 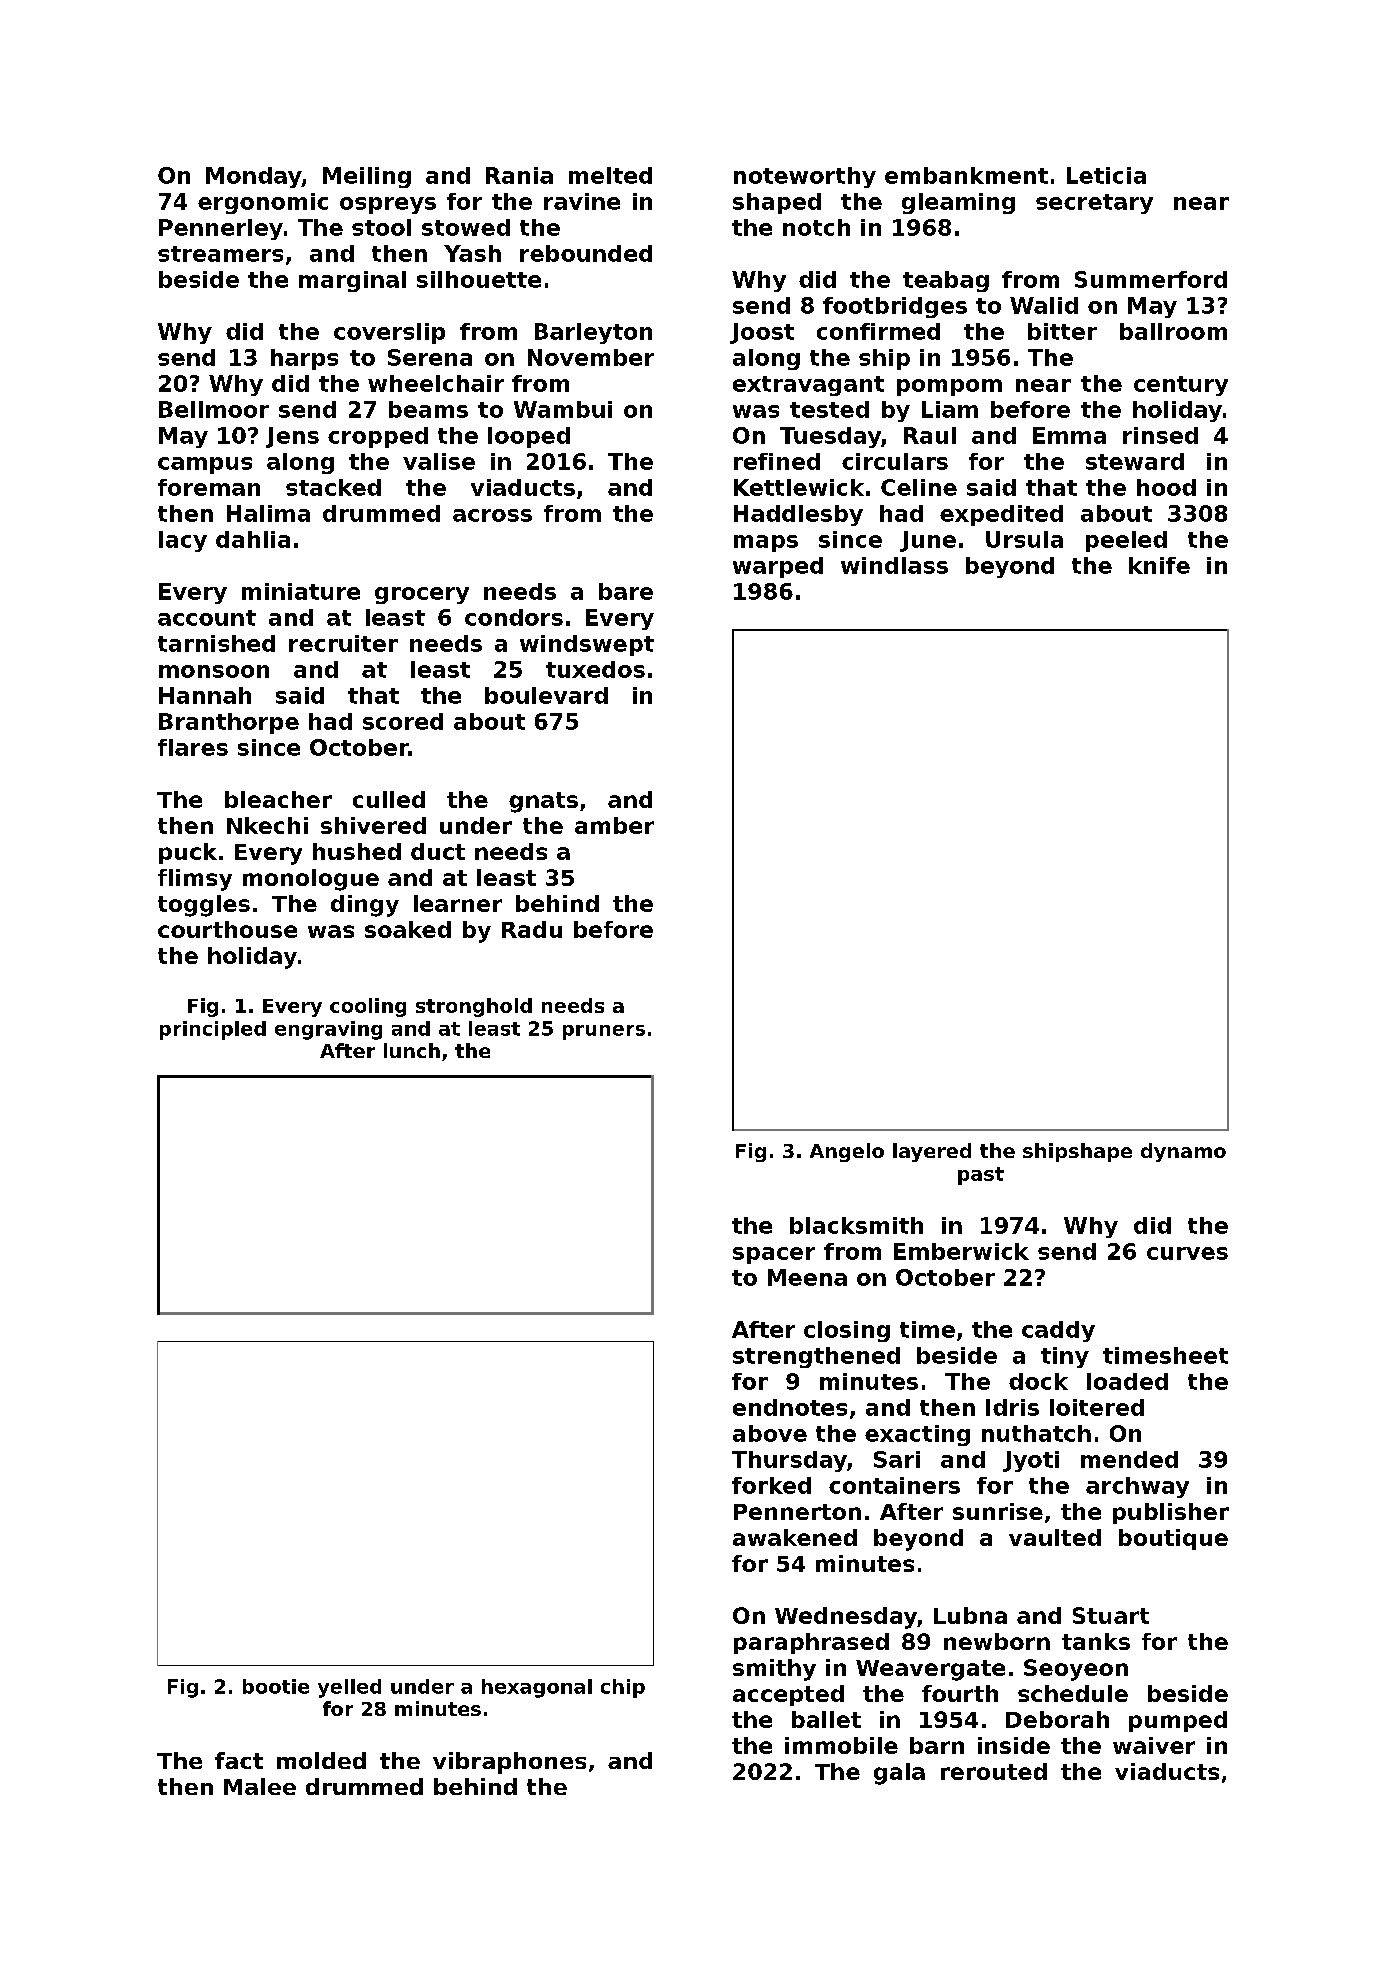 What do you see at coordinates (260, 1786) in the document?
I see `Malee` at bounding box center [260, 1786].
